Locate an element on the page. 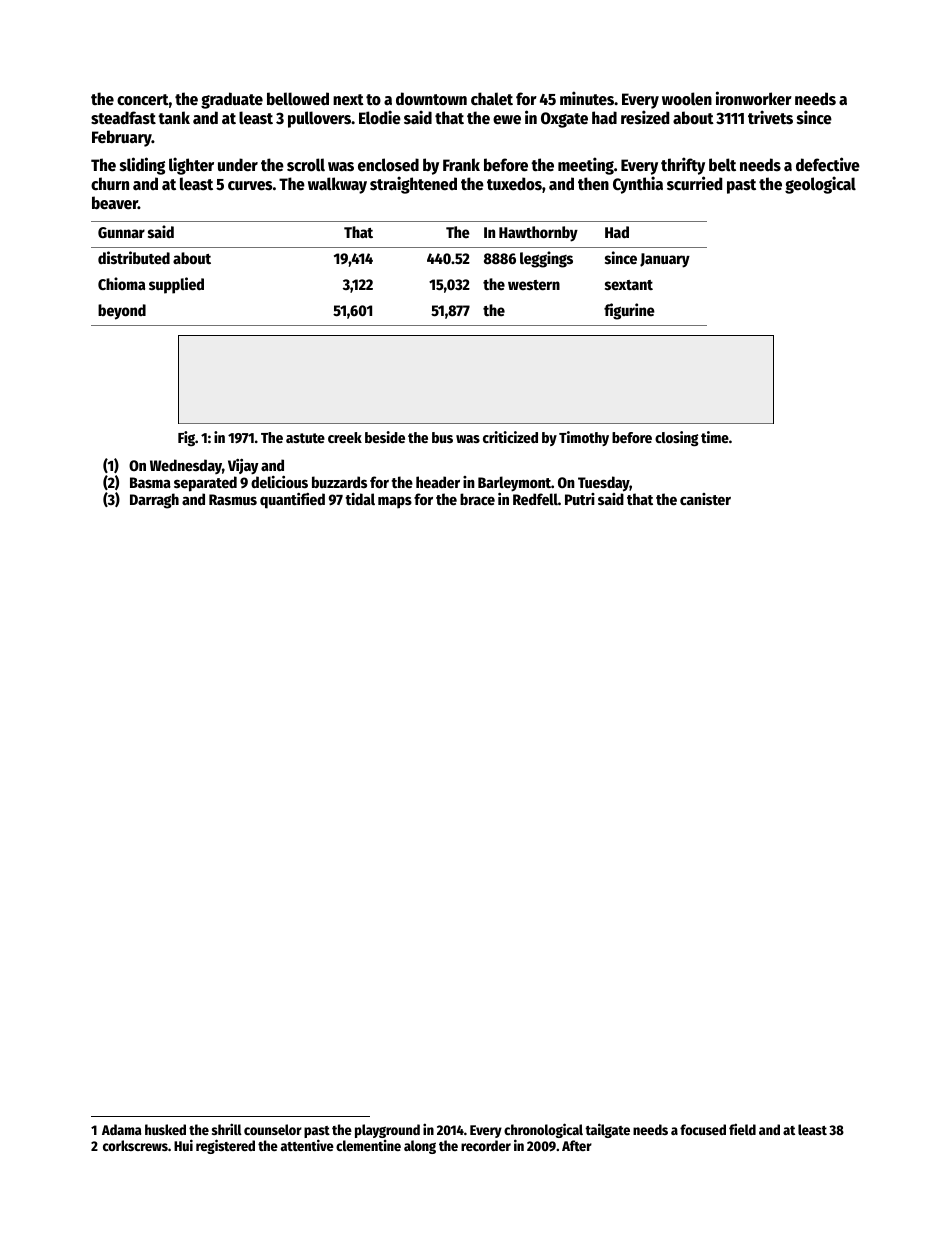 This image has height=1233, width=952. concert is located at coordinates (143, 100).
